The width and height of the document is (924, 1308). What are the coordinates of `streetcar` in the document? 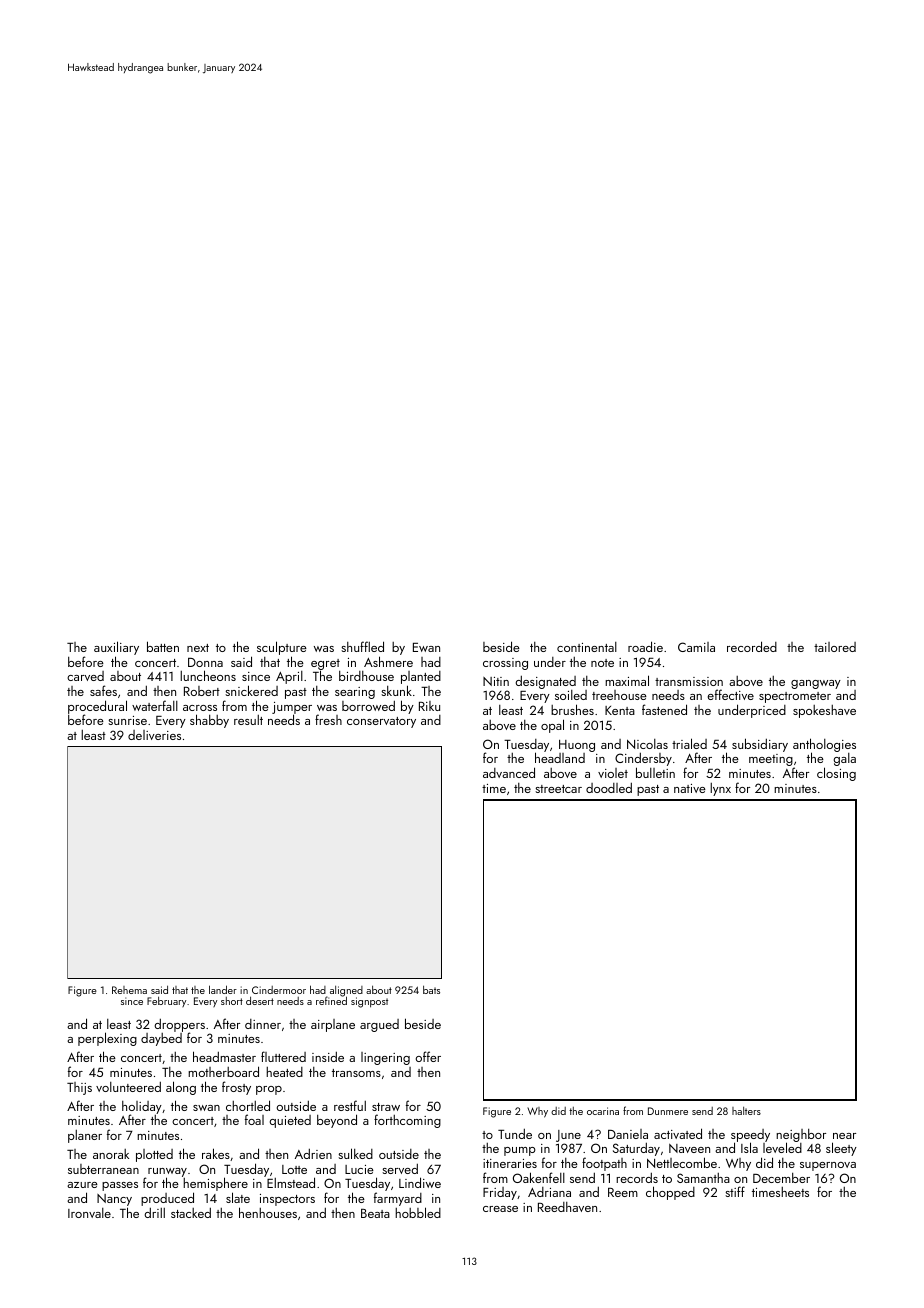 It's located at (558, 789).
